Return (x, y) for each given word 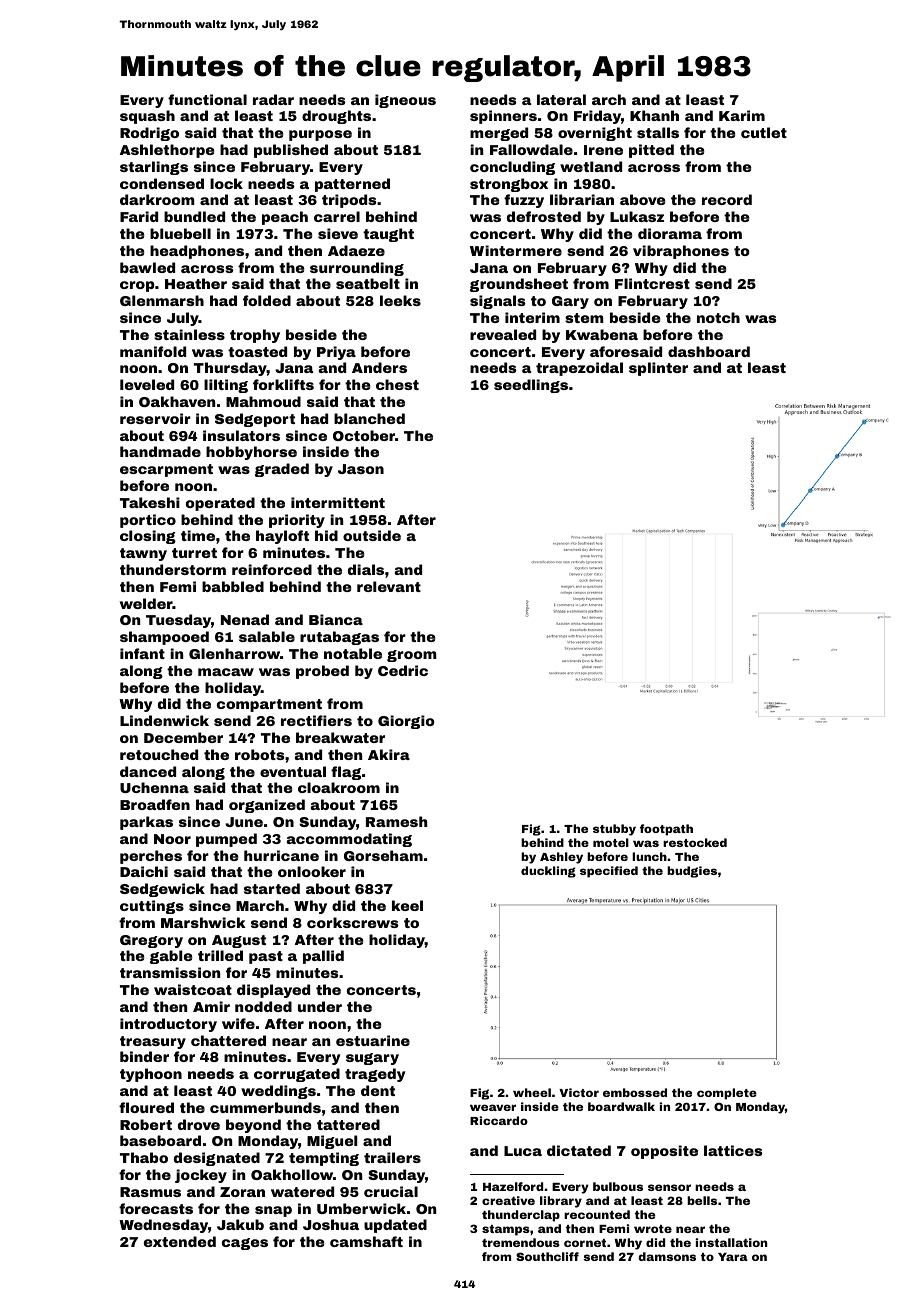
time (198, 535)
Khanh (654, 115)
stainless (189, 334)
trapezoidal (579, 369)
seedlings (531, 386)
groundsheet (519, 285)
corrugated (297, 1075)
